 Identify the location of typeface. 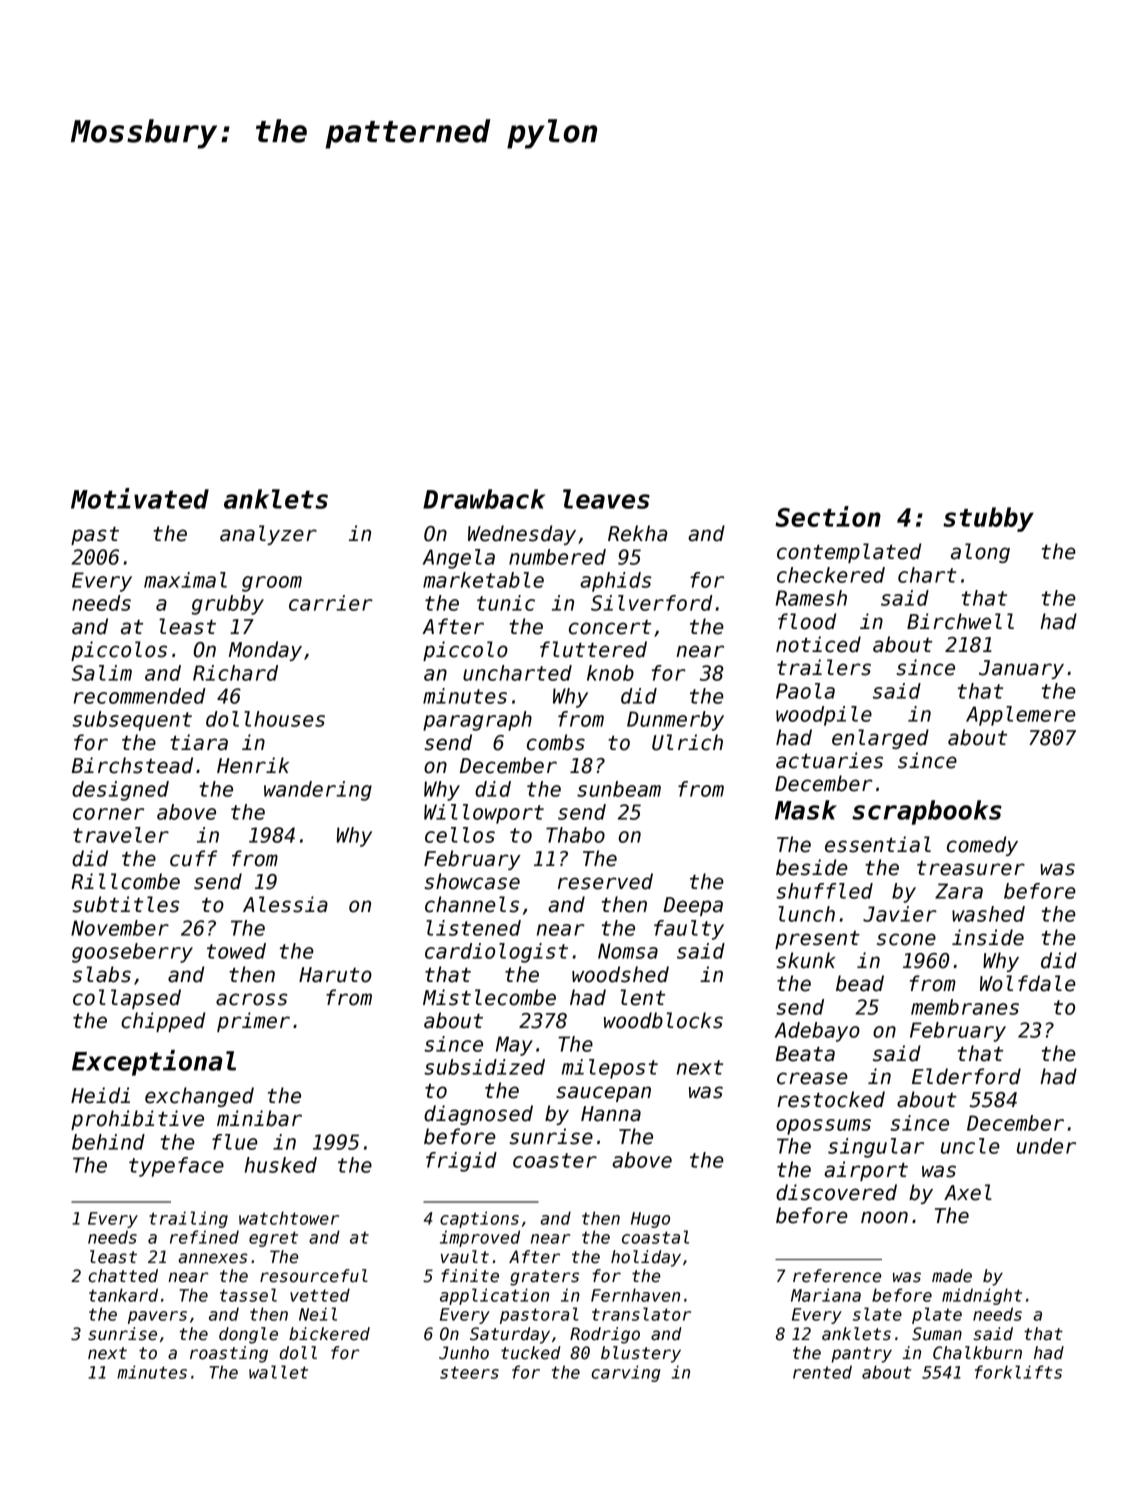
(176, 1167).
